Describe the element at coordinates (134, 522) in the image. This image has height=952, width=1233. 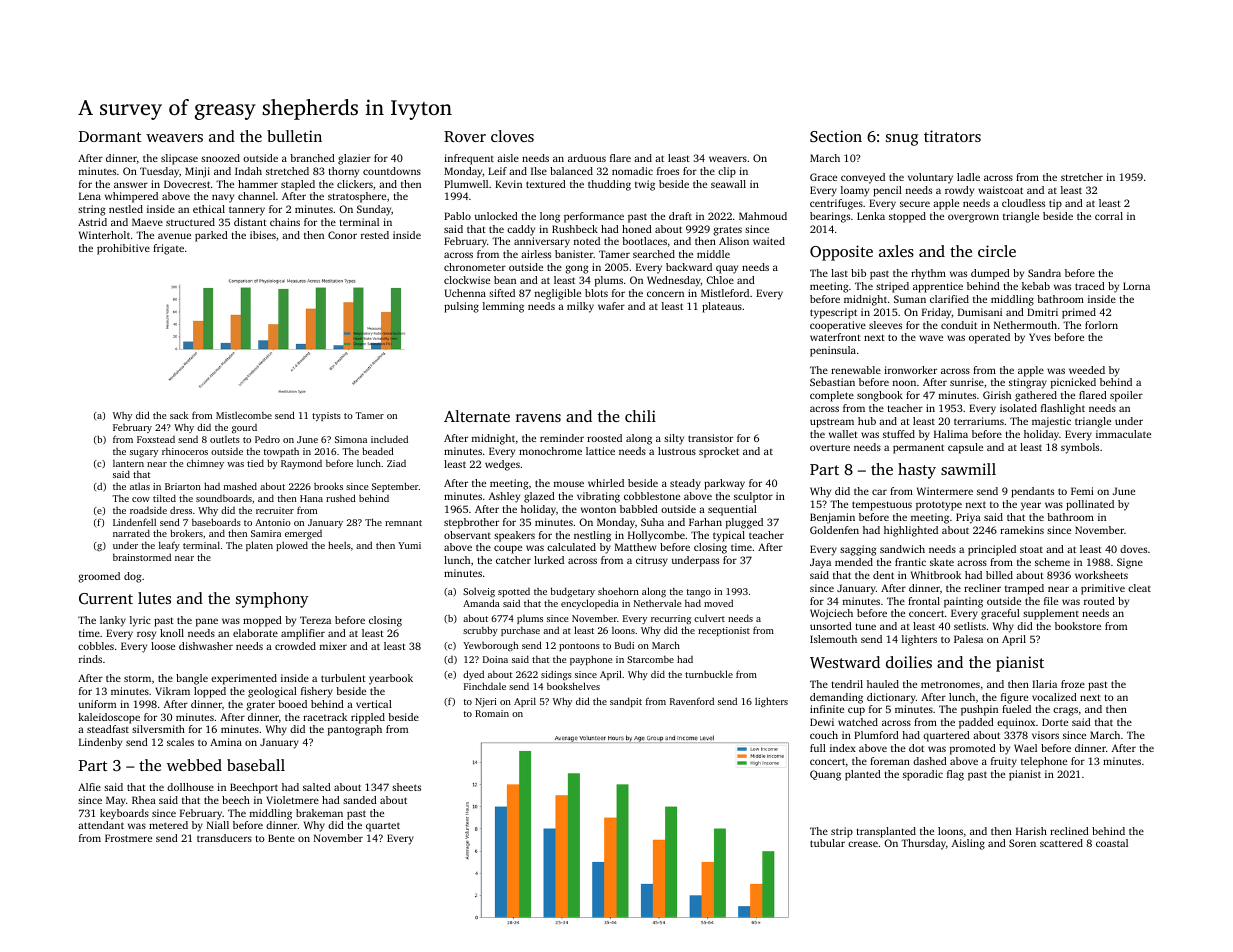
I see `Lindenfell` at that location.
